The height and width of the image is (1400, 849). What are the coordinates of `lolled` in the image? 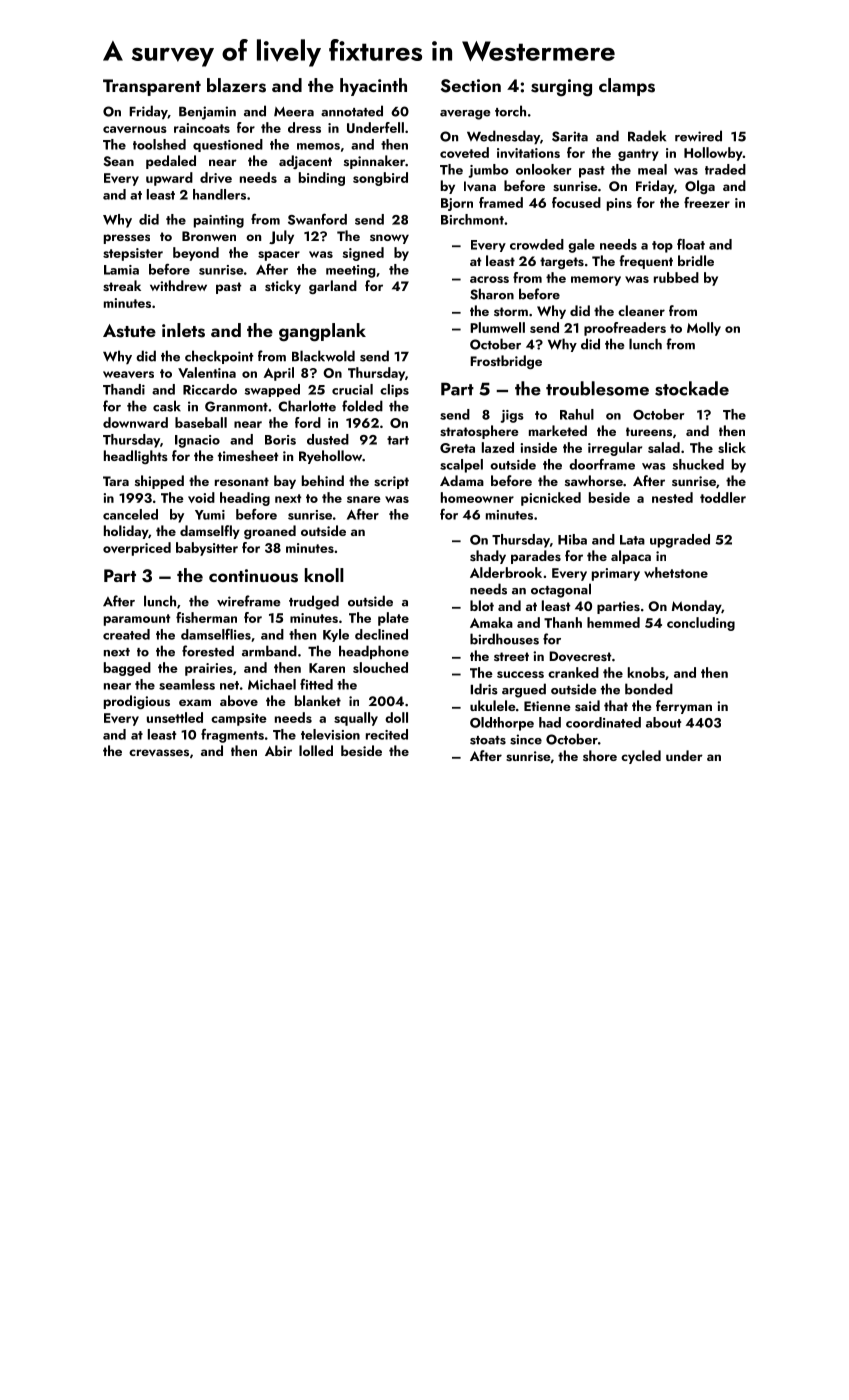 It's located at (316, 750).
